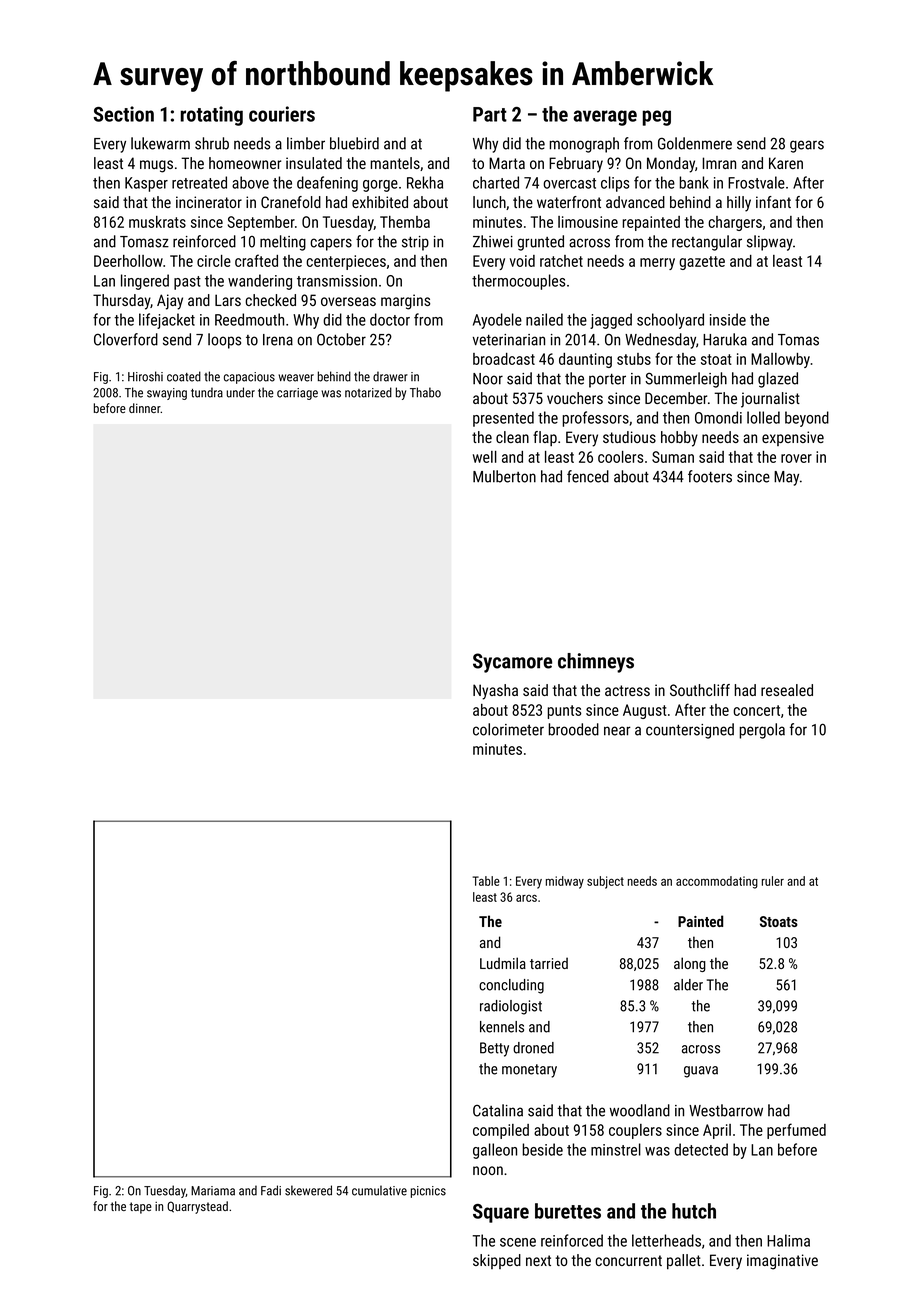 The image size is (924, 1308). What do you see at coordinates (807, 146) in the screenshot?
I see `gears` at bounding box center [807, 146].
